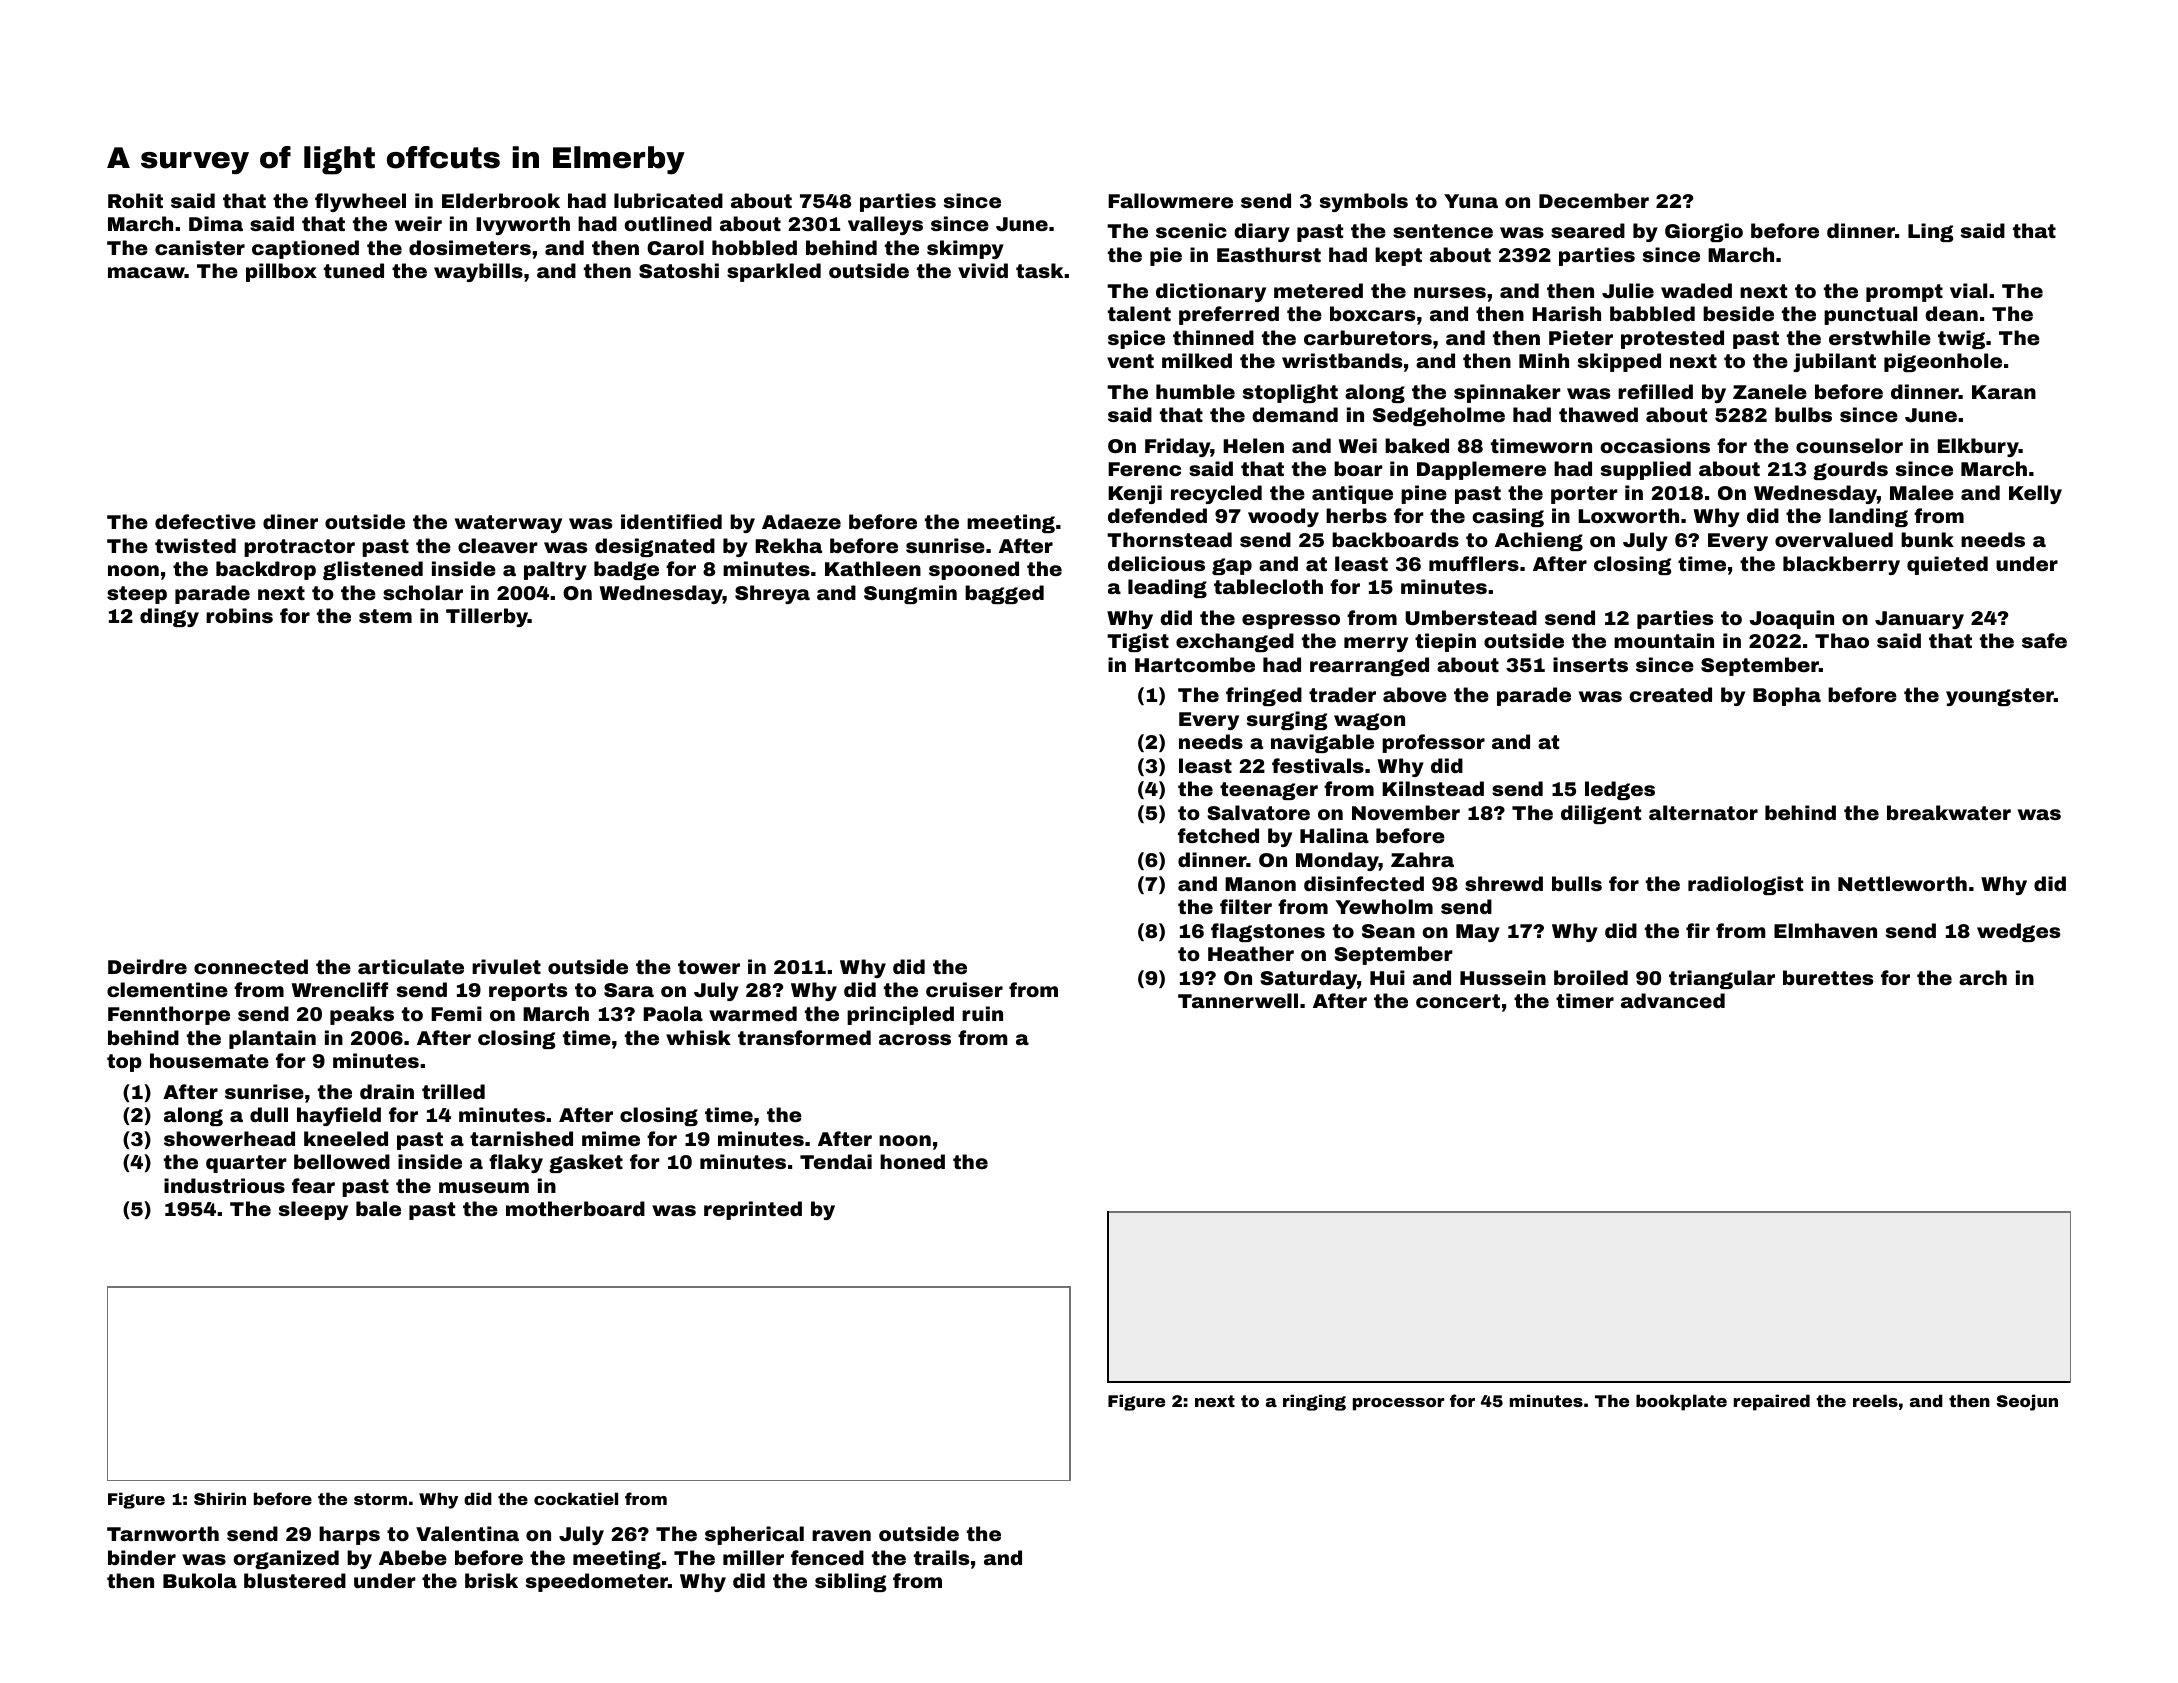  Describe the element at coordinates (1167, 588) in the image. I see `leading` at that location.
